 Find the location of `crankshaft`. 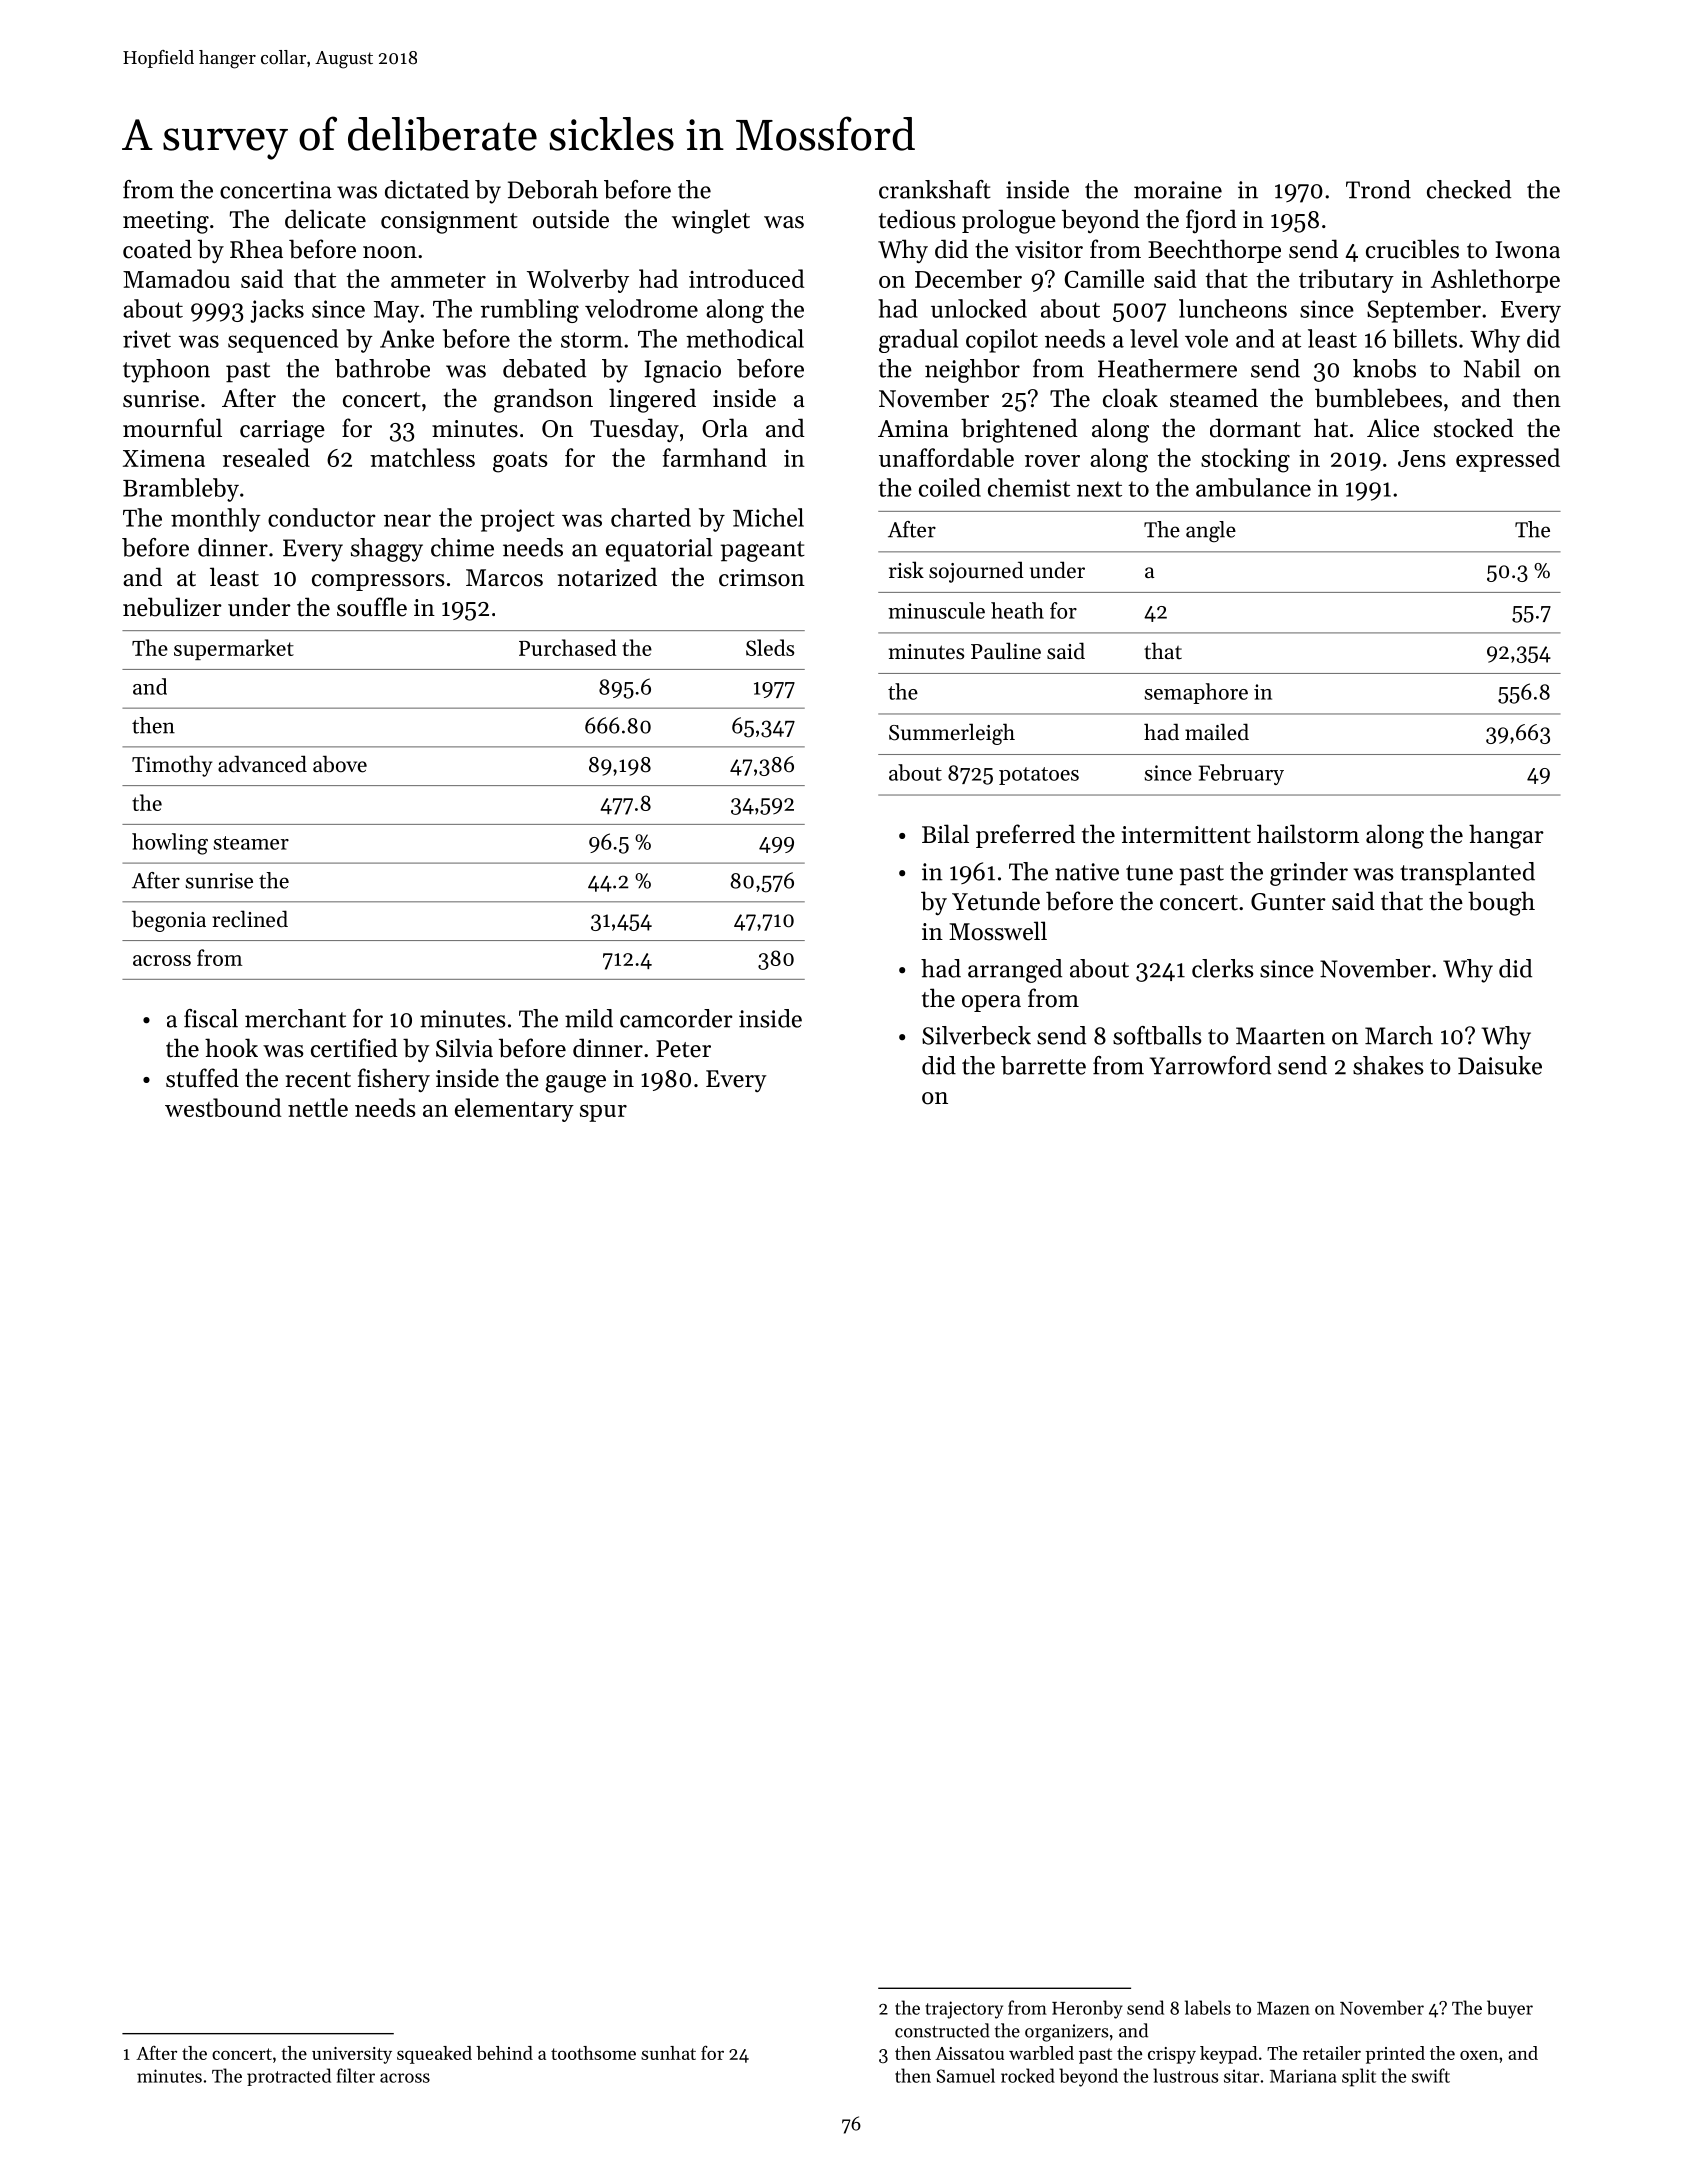

crankshaft is located at coordinates (935, 189).
